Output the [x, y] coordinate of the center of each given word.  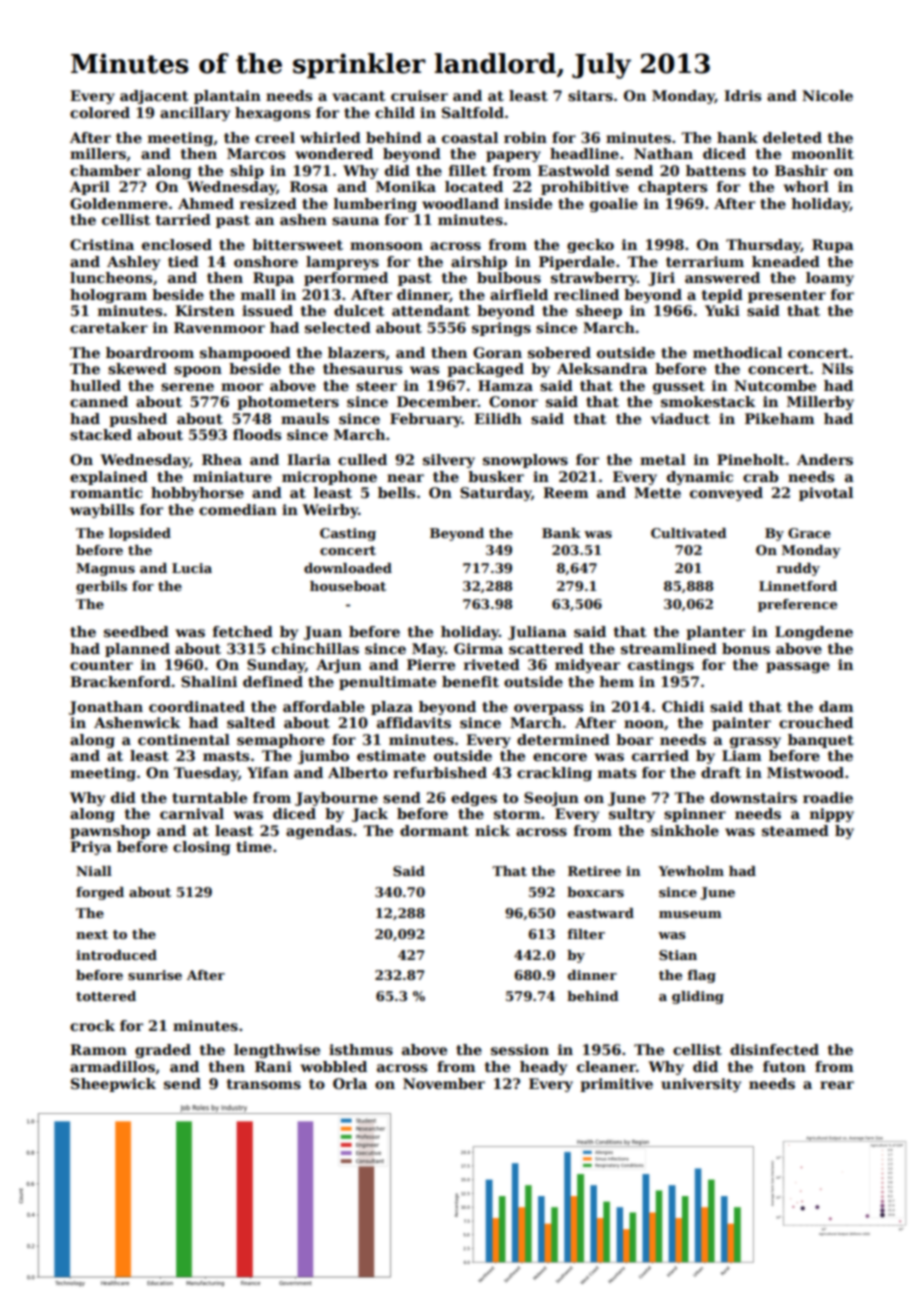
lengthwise [277, 1051]
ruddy [798, 569]
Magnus [105, 569]
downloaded [348, 568]
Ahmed [206, 203]
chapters [672, 188]
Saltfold [473, 112]
